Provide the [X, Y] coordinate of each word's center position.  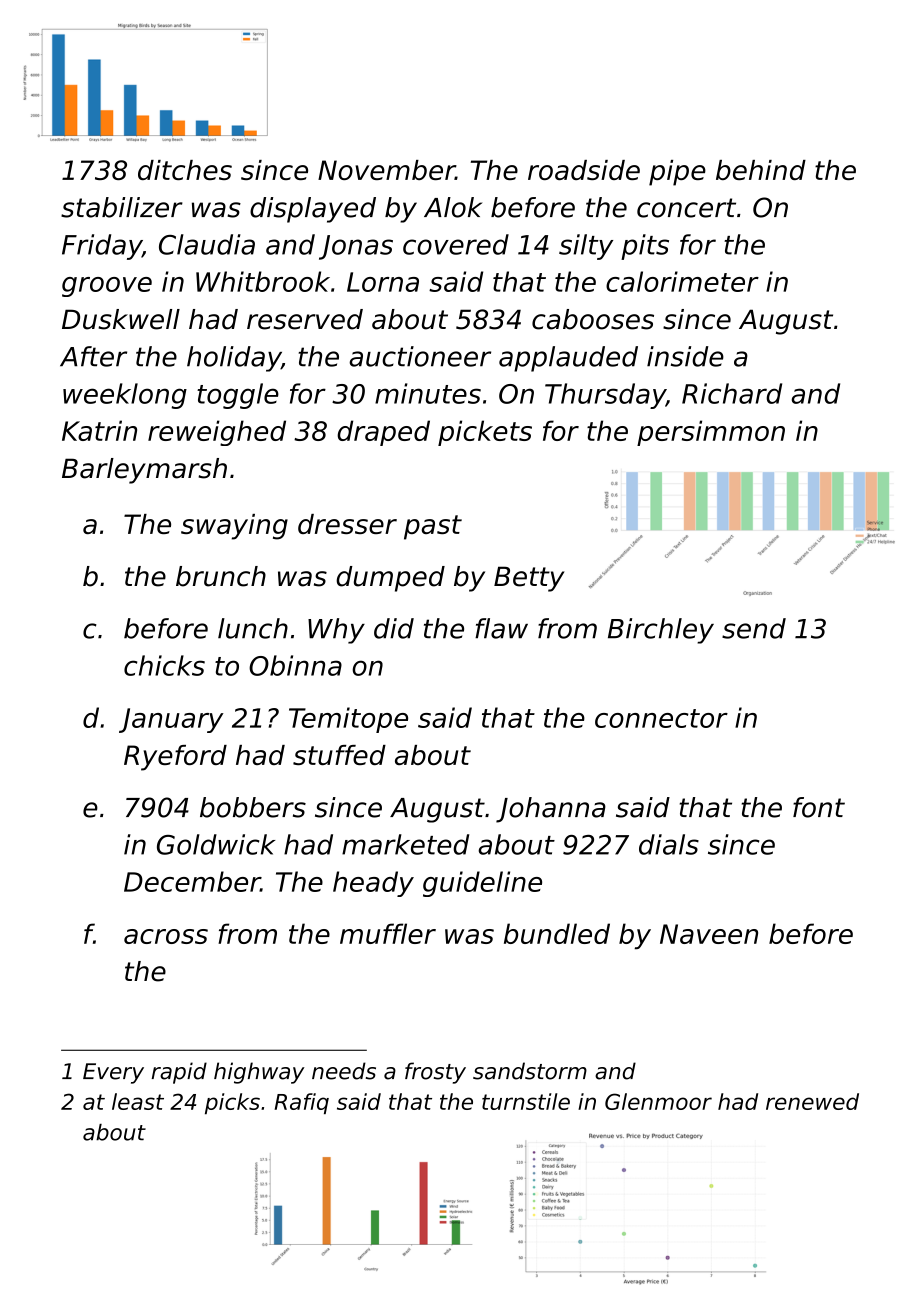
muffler [388, 933]
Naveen [709, 934]
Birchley [661, 631]
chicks [164, 665]
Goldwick [216, 844]
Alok [453, 207]
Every [113, 1073]
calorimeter [682, 281]
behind [761, 170]
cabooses [593, 319]
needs [344, 1071]
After [93, 356]
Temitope [348, 720]
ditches [185, 170]
